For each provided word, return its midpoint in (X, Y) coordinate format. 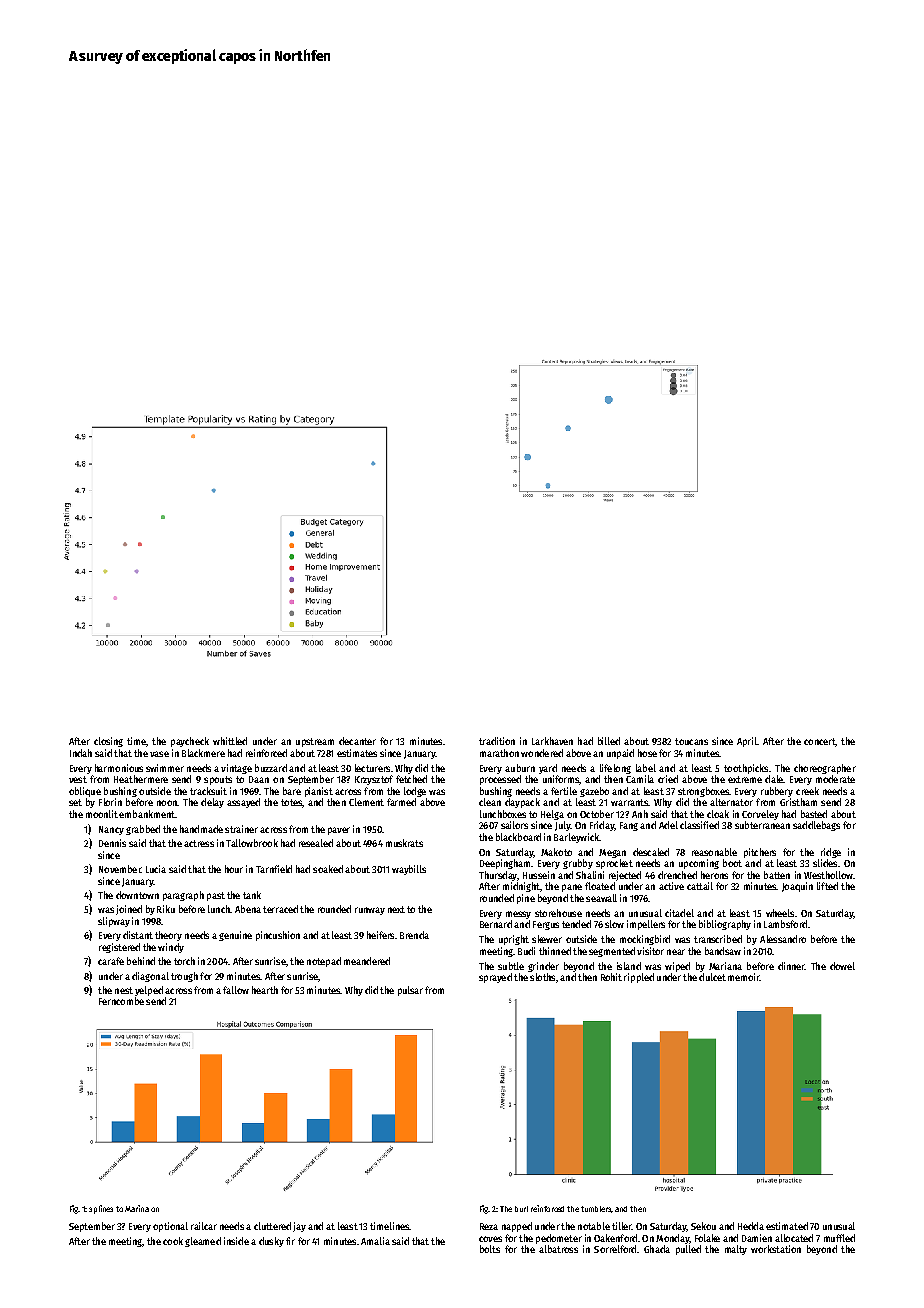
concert (820, 742)
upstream (315, 742)
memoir (744, 977)
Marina (137, 1208)
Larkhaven (552, 741)
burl (521, 1209)
